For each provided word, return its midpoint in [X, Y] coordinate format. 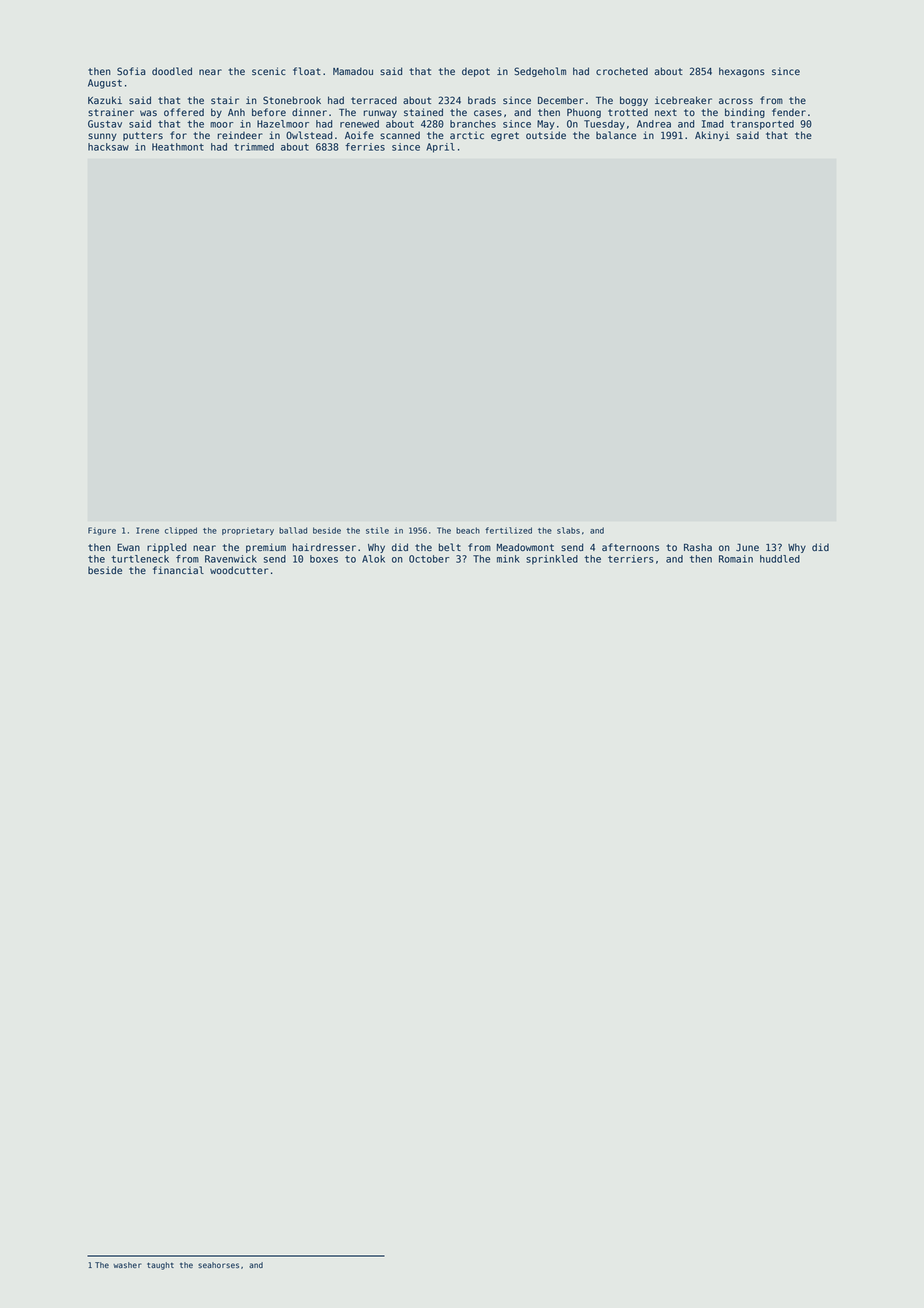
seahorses [218, 1265]
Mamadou [353, 71]
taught [160, 1266]
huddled [780, 559]
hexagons [742, 72]
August [105, 84]
